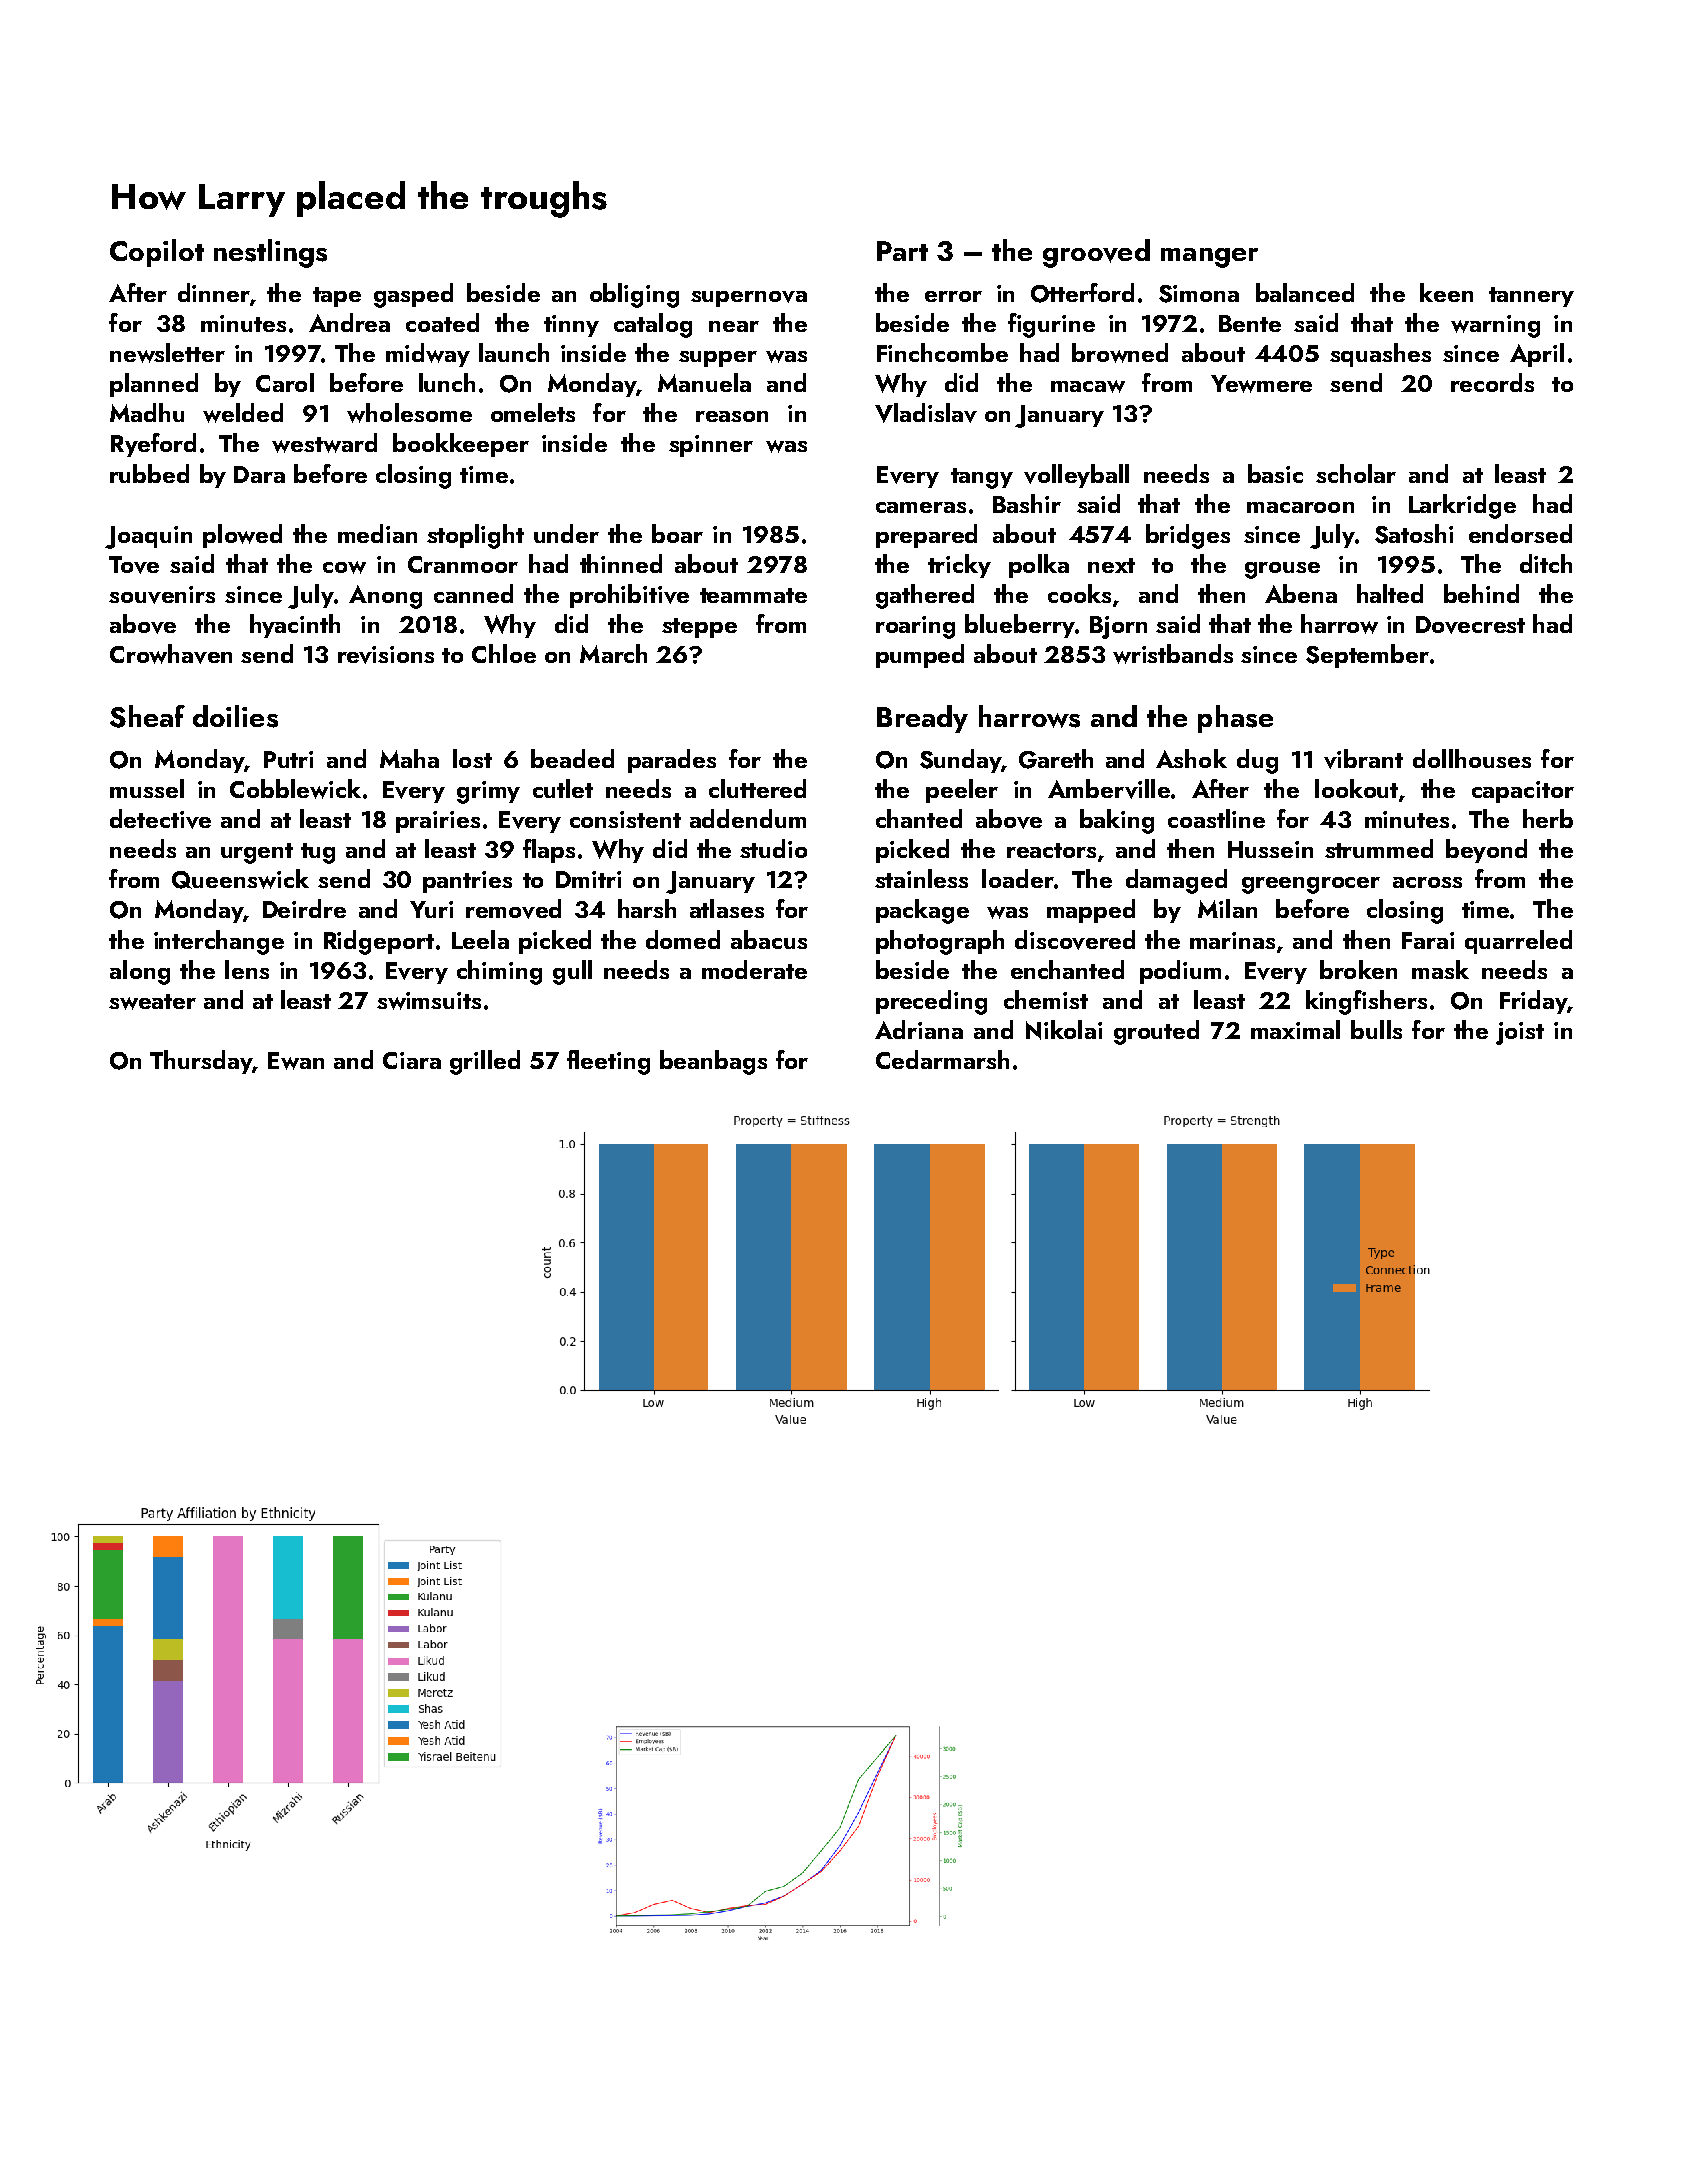  Describe the element at coordinates (162, 595) in the screenshot. I see `souvenirs` at that location.
